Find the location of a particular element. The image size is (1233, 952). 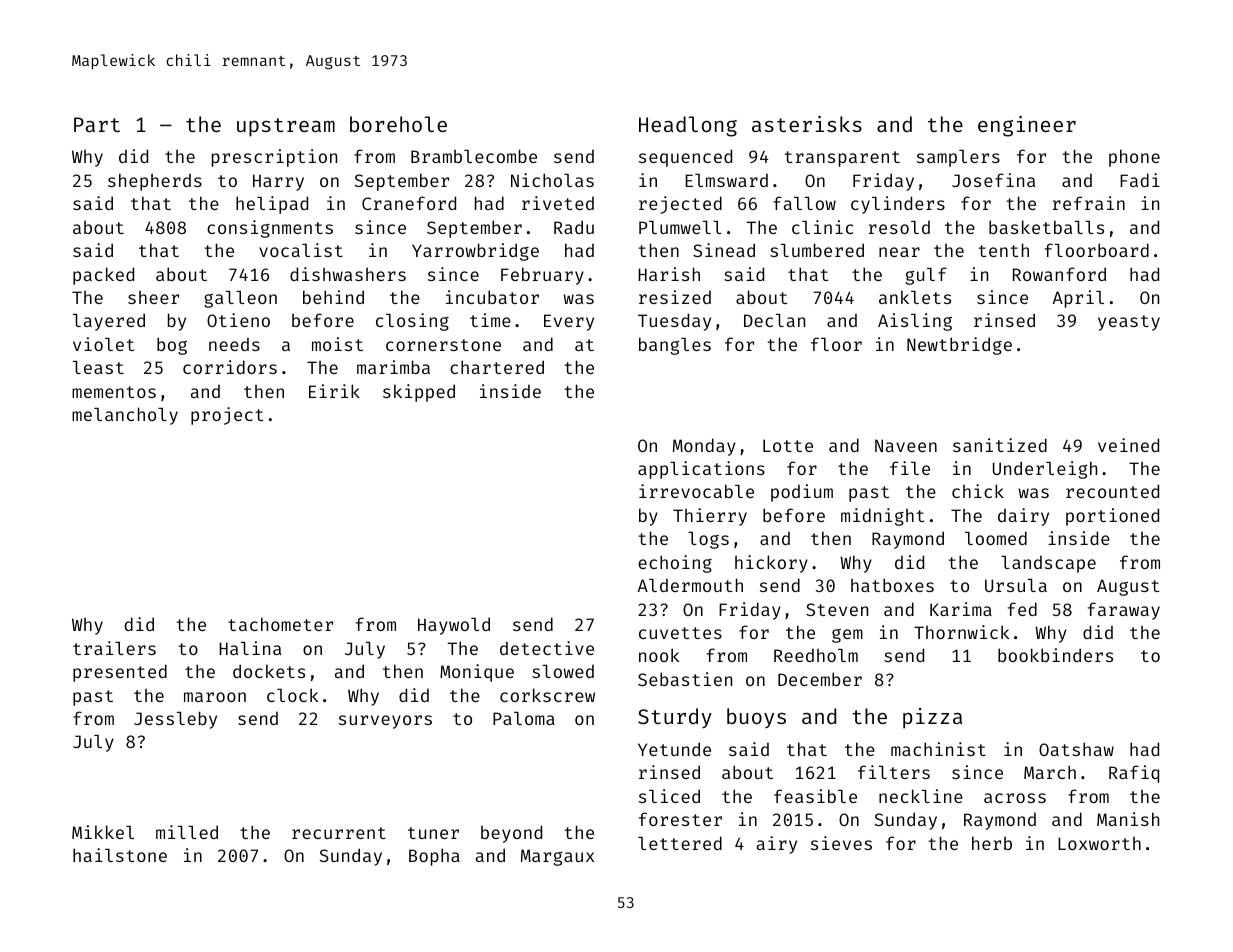

Josefina is located at coordinates (993, 180).
